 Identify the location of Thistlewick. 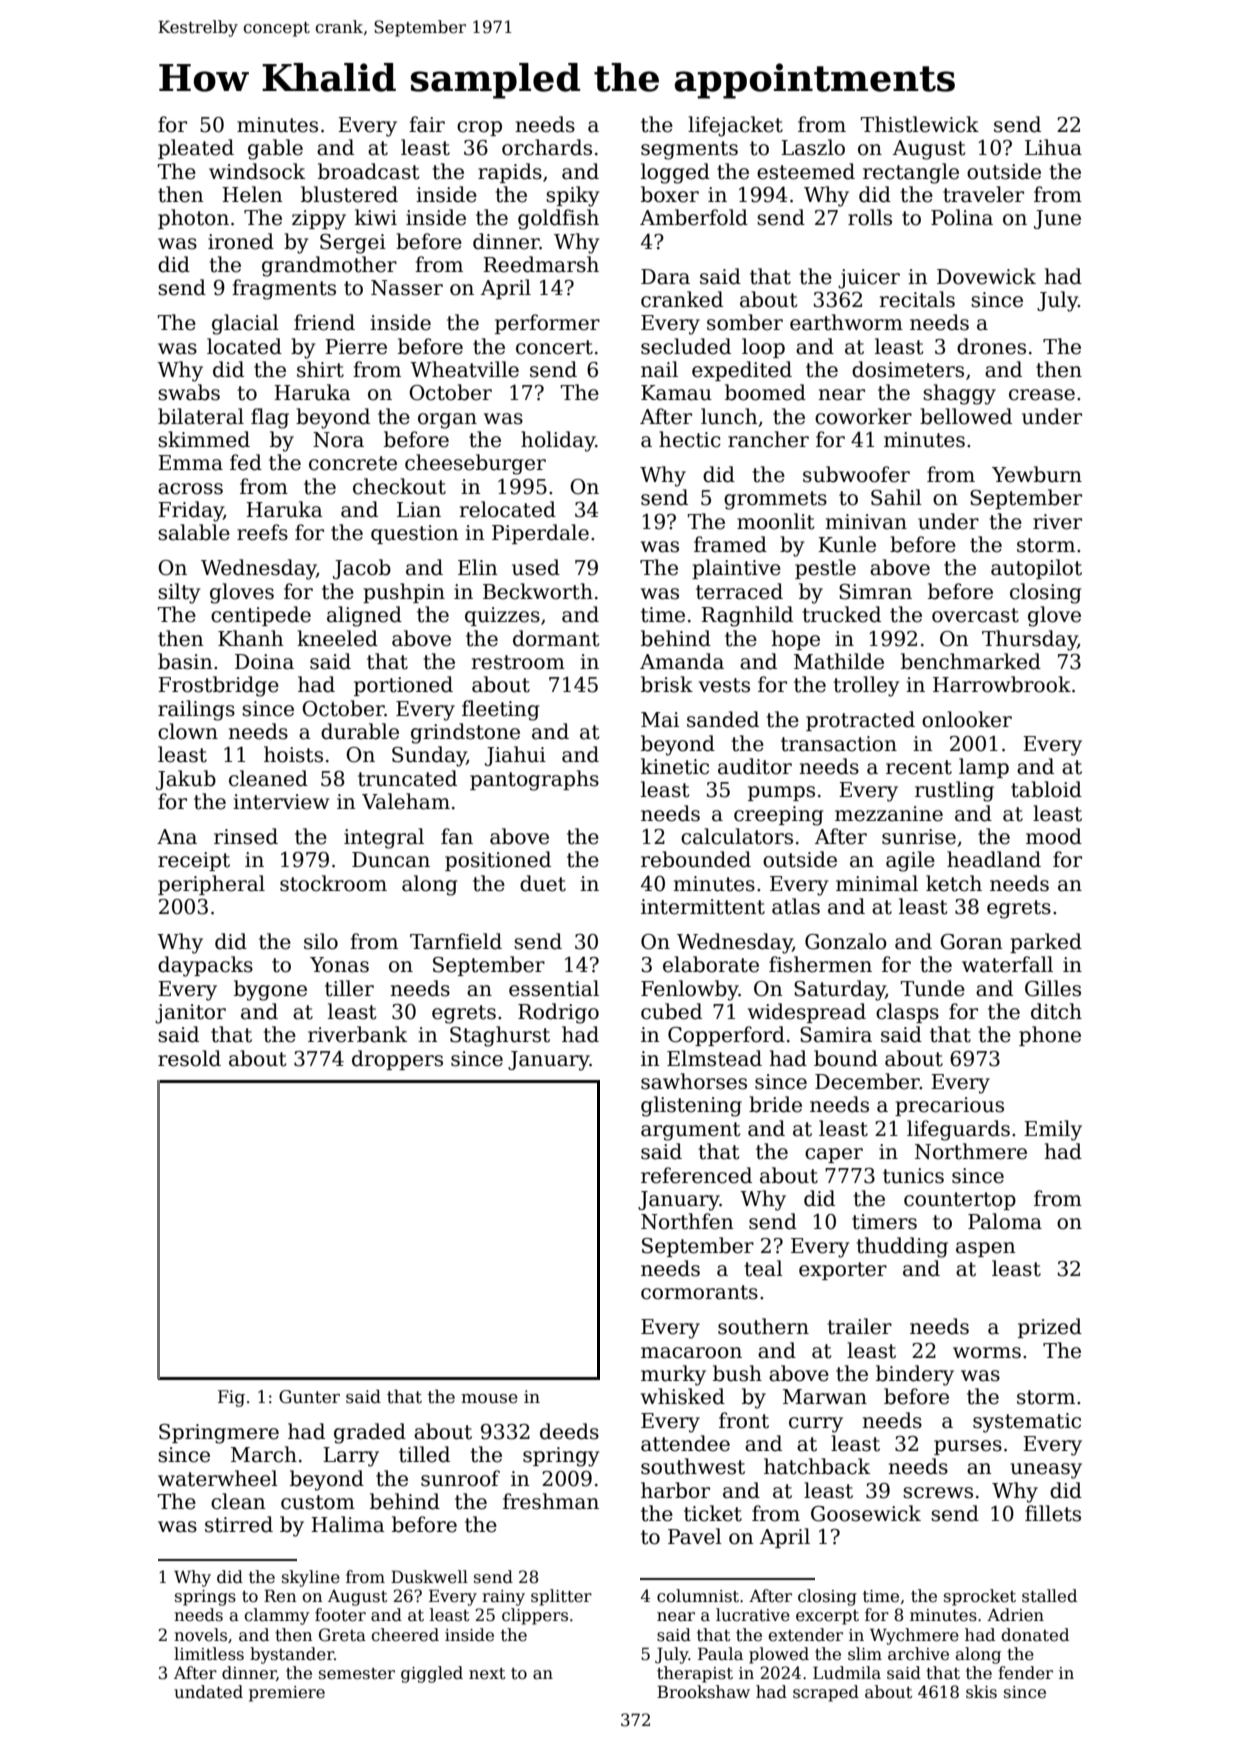
(920, 124).
